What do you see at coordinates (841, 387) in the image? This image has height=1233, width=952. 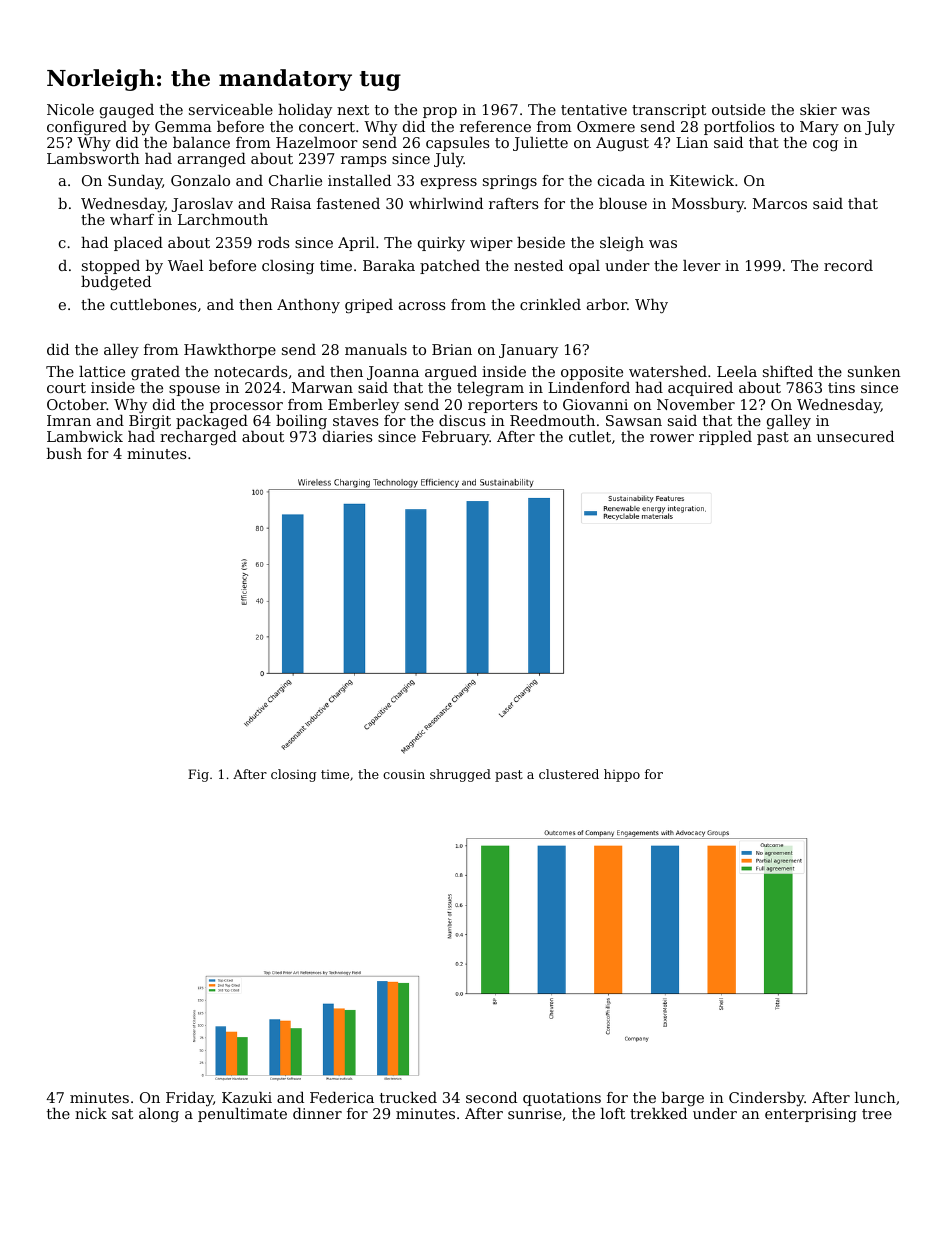 I see `tins` at bounding box center [841, 387].
